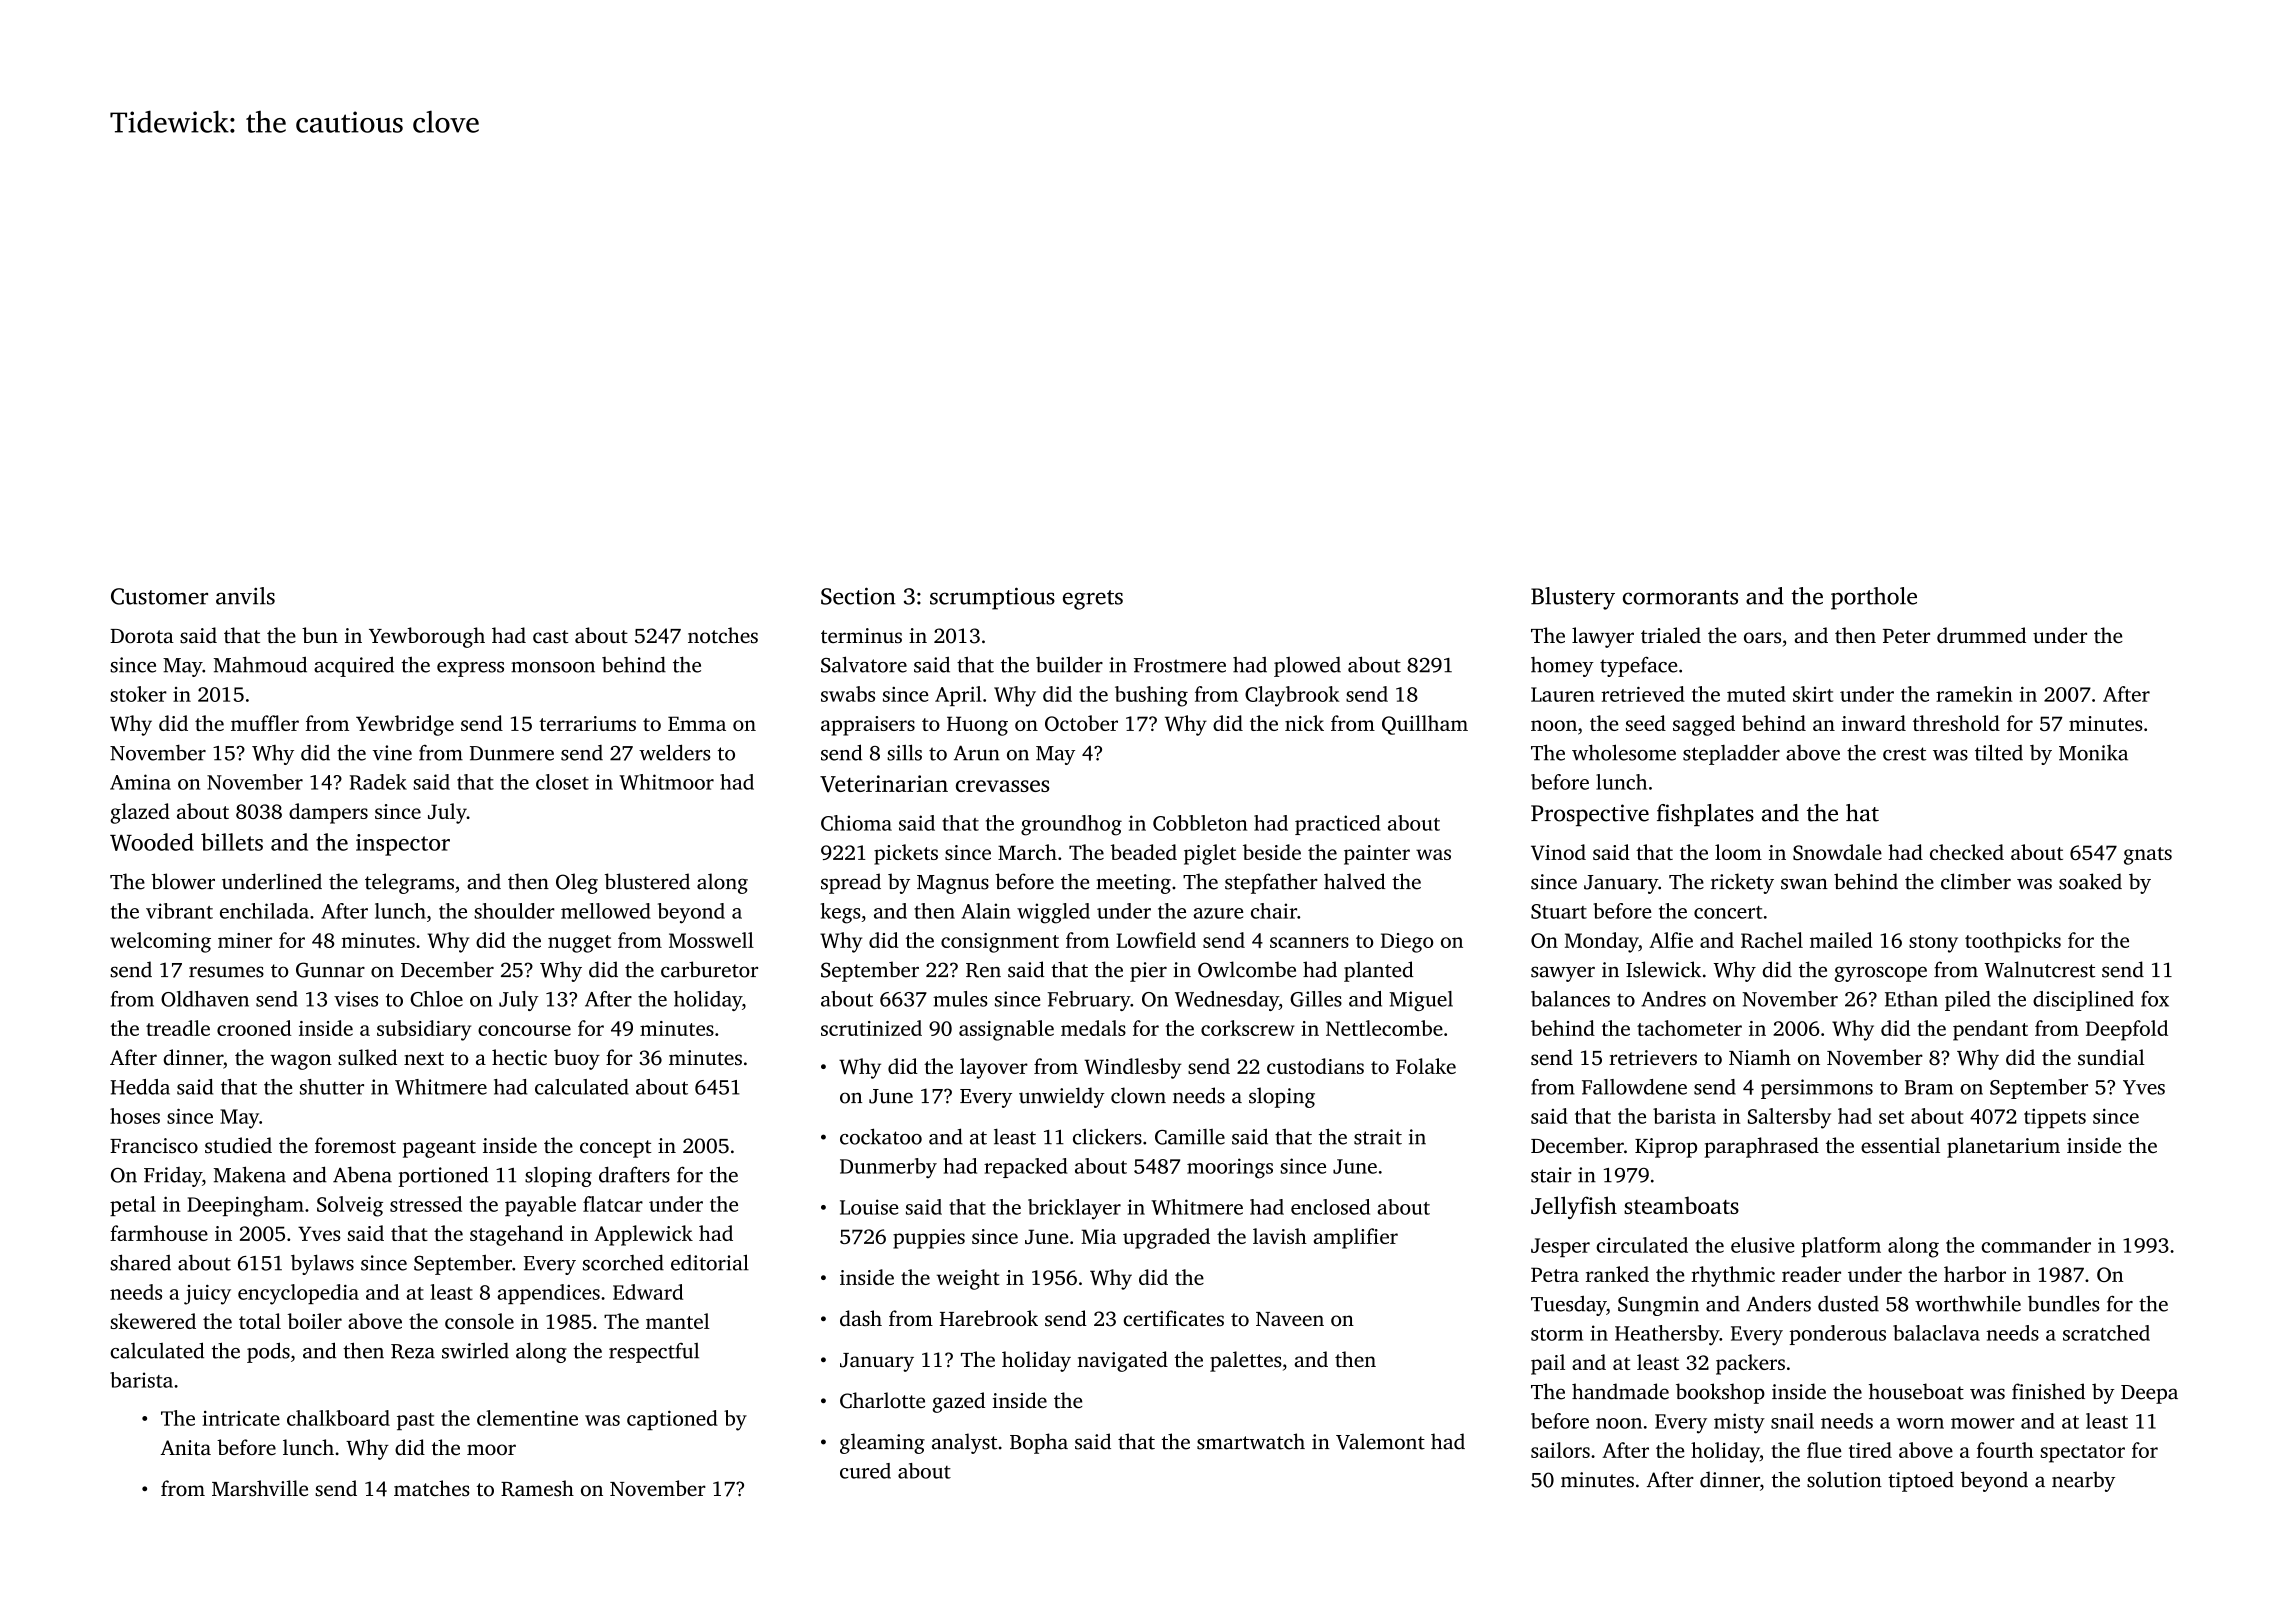 The width and height of the image is (2292, 1620). Describe the element at coordinates (1981, 635) in the image. I see `drummed` at that location.
